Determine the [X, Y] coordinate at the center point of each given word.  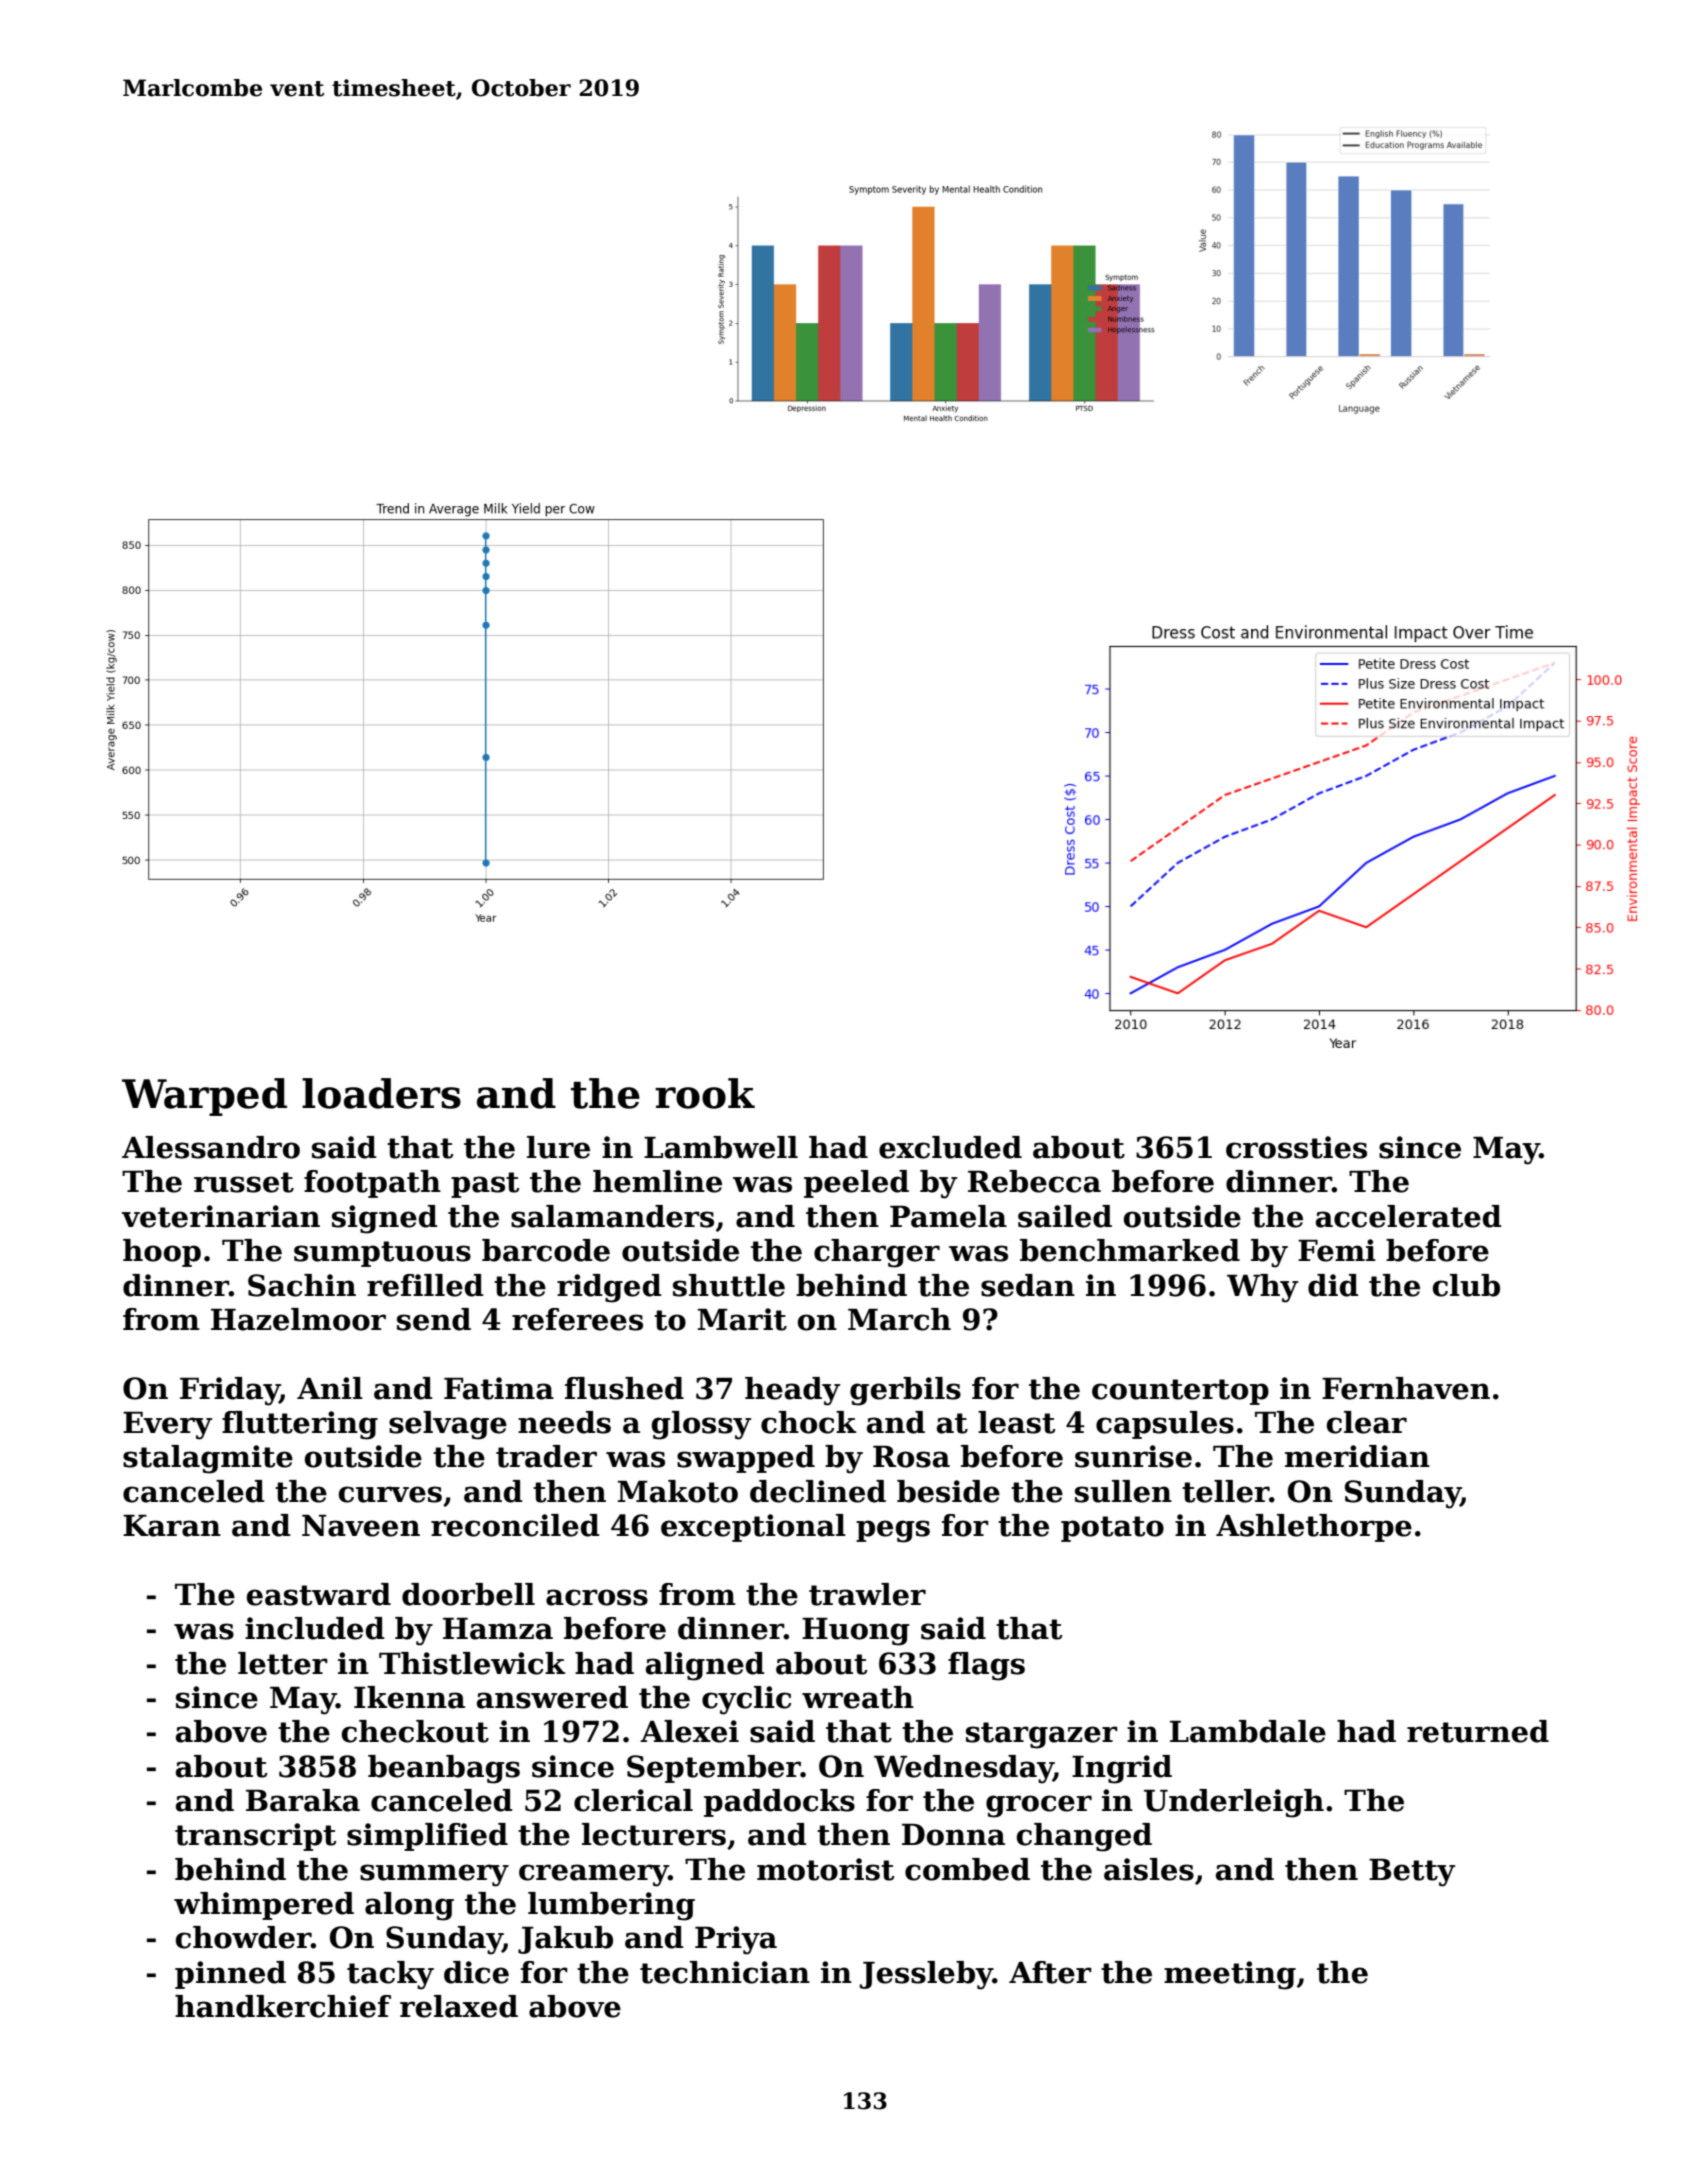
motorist [825, 1869]
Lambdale [1248, 1731]
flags [986, 1666]
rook [705, 1093]
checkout [415, 1731]
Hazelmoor [298, 1319]
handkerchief [283, 2006]
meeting [1230, 1975]
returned [1478, 1731]
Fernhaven [1406, 1388]
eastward [319, 1594]
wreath [858, 1697]
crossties [1296, 1147]
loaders [381, 1093]
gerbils [905, 1391]
